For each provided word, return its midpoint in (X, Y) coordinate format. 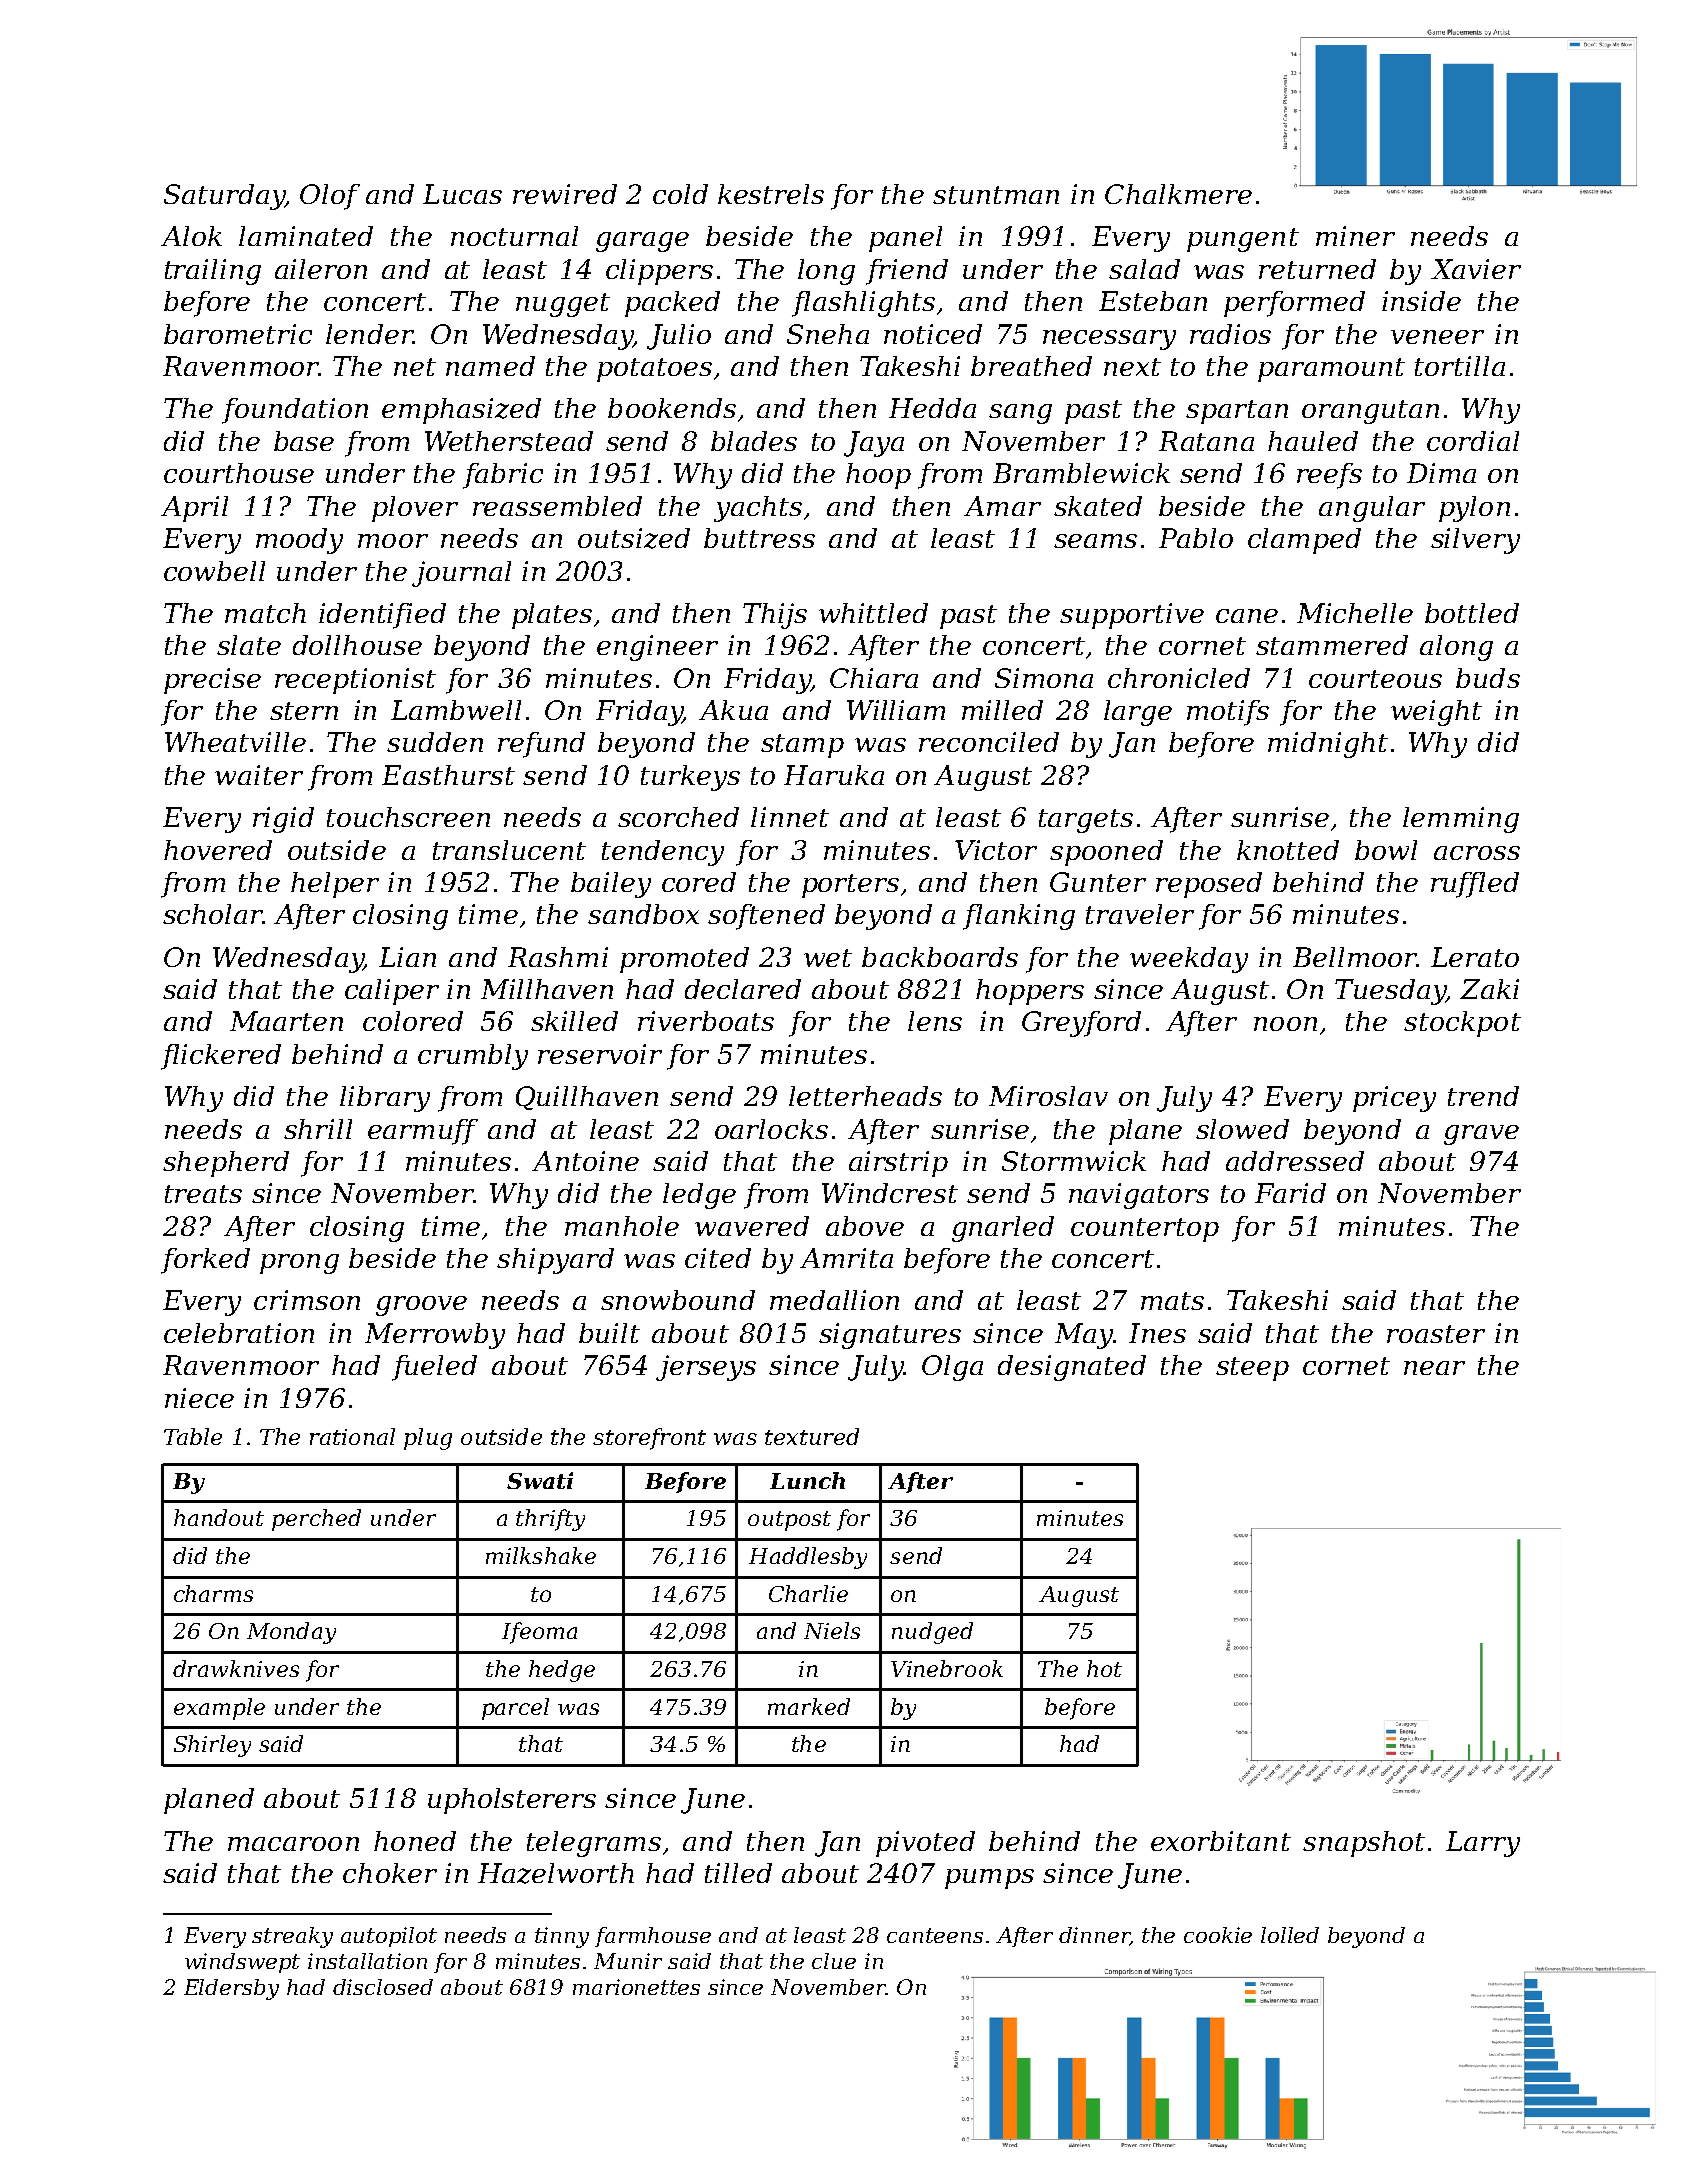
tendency (663, 853)
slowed (1242, 1129)
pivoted (925, 1844)
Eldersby (231, 1989)
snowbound (678, 1300)
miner (1355, 236)
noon (1285, 1024)
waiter (259, 775)
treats (203, 1194)
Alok (191, 236)
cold (680, 194)
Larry (1483, 1844)
